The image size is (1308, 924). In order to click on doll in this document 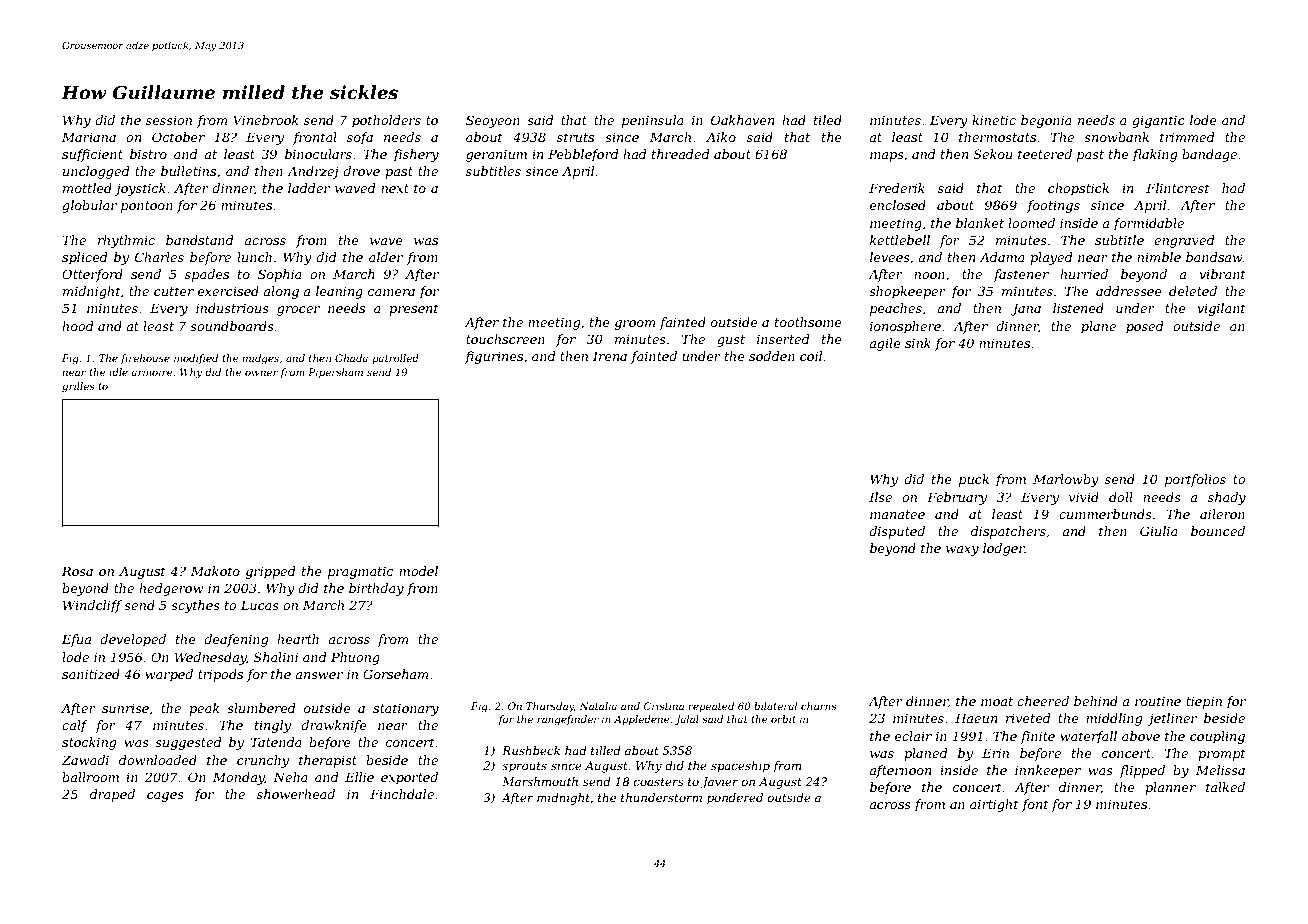, I will do `click(1121, 497)`.
